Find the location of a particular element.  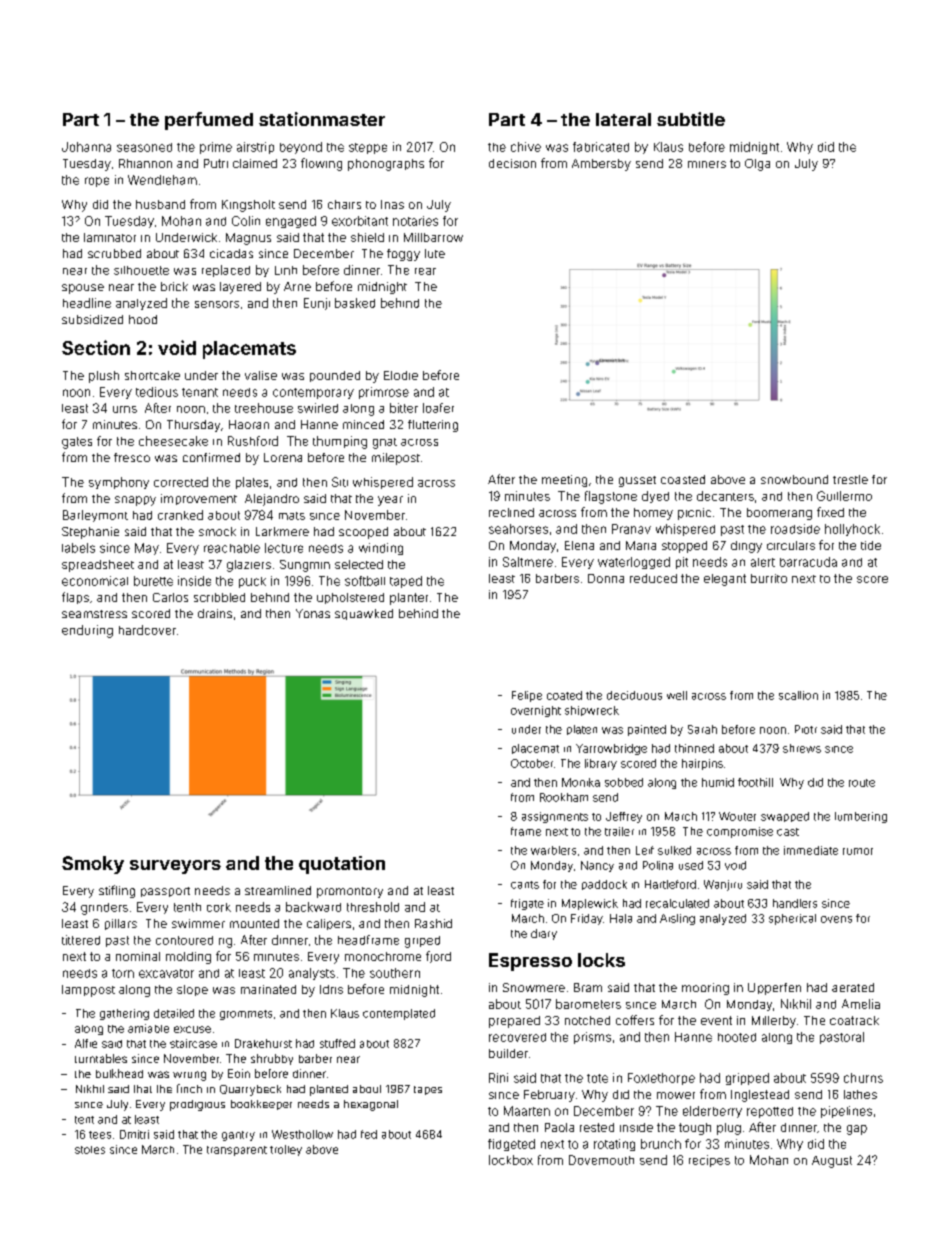

perfumed is located at coordinates (209, 121).
